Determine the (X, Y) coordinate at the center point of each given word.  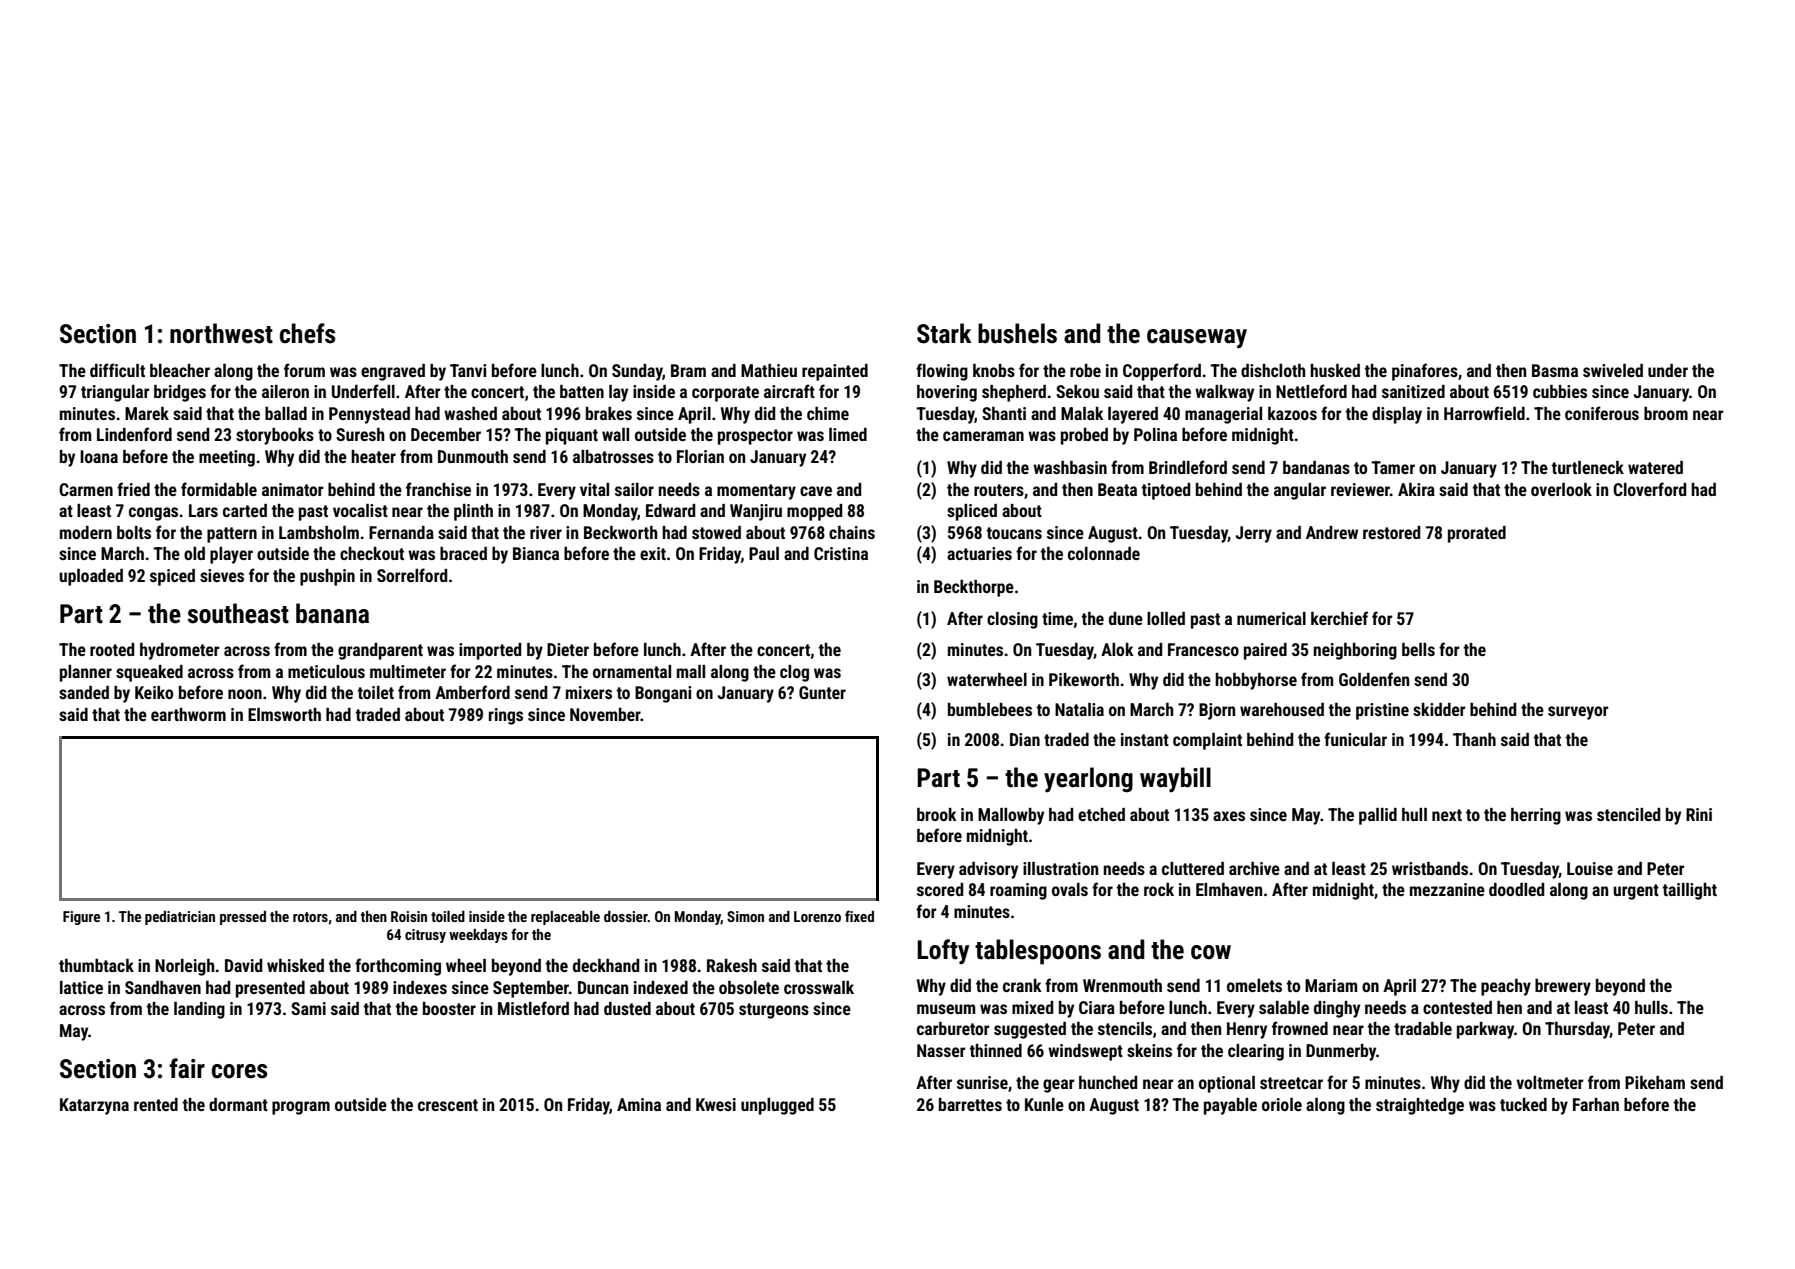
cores (239, 1071)
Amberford (472, 692)
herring (1536, 816)
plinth (473, 512)
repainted (835, 372)
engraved (393, 372)
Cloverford (1649, 489)
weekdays (478, 936)
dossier (626, 916)
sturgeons (774, 1011)
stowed (716, 532)
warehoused (1282, 709)
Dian (1025, 739)
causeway (1197, 339)
